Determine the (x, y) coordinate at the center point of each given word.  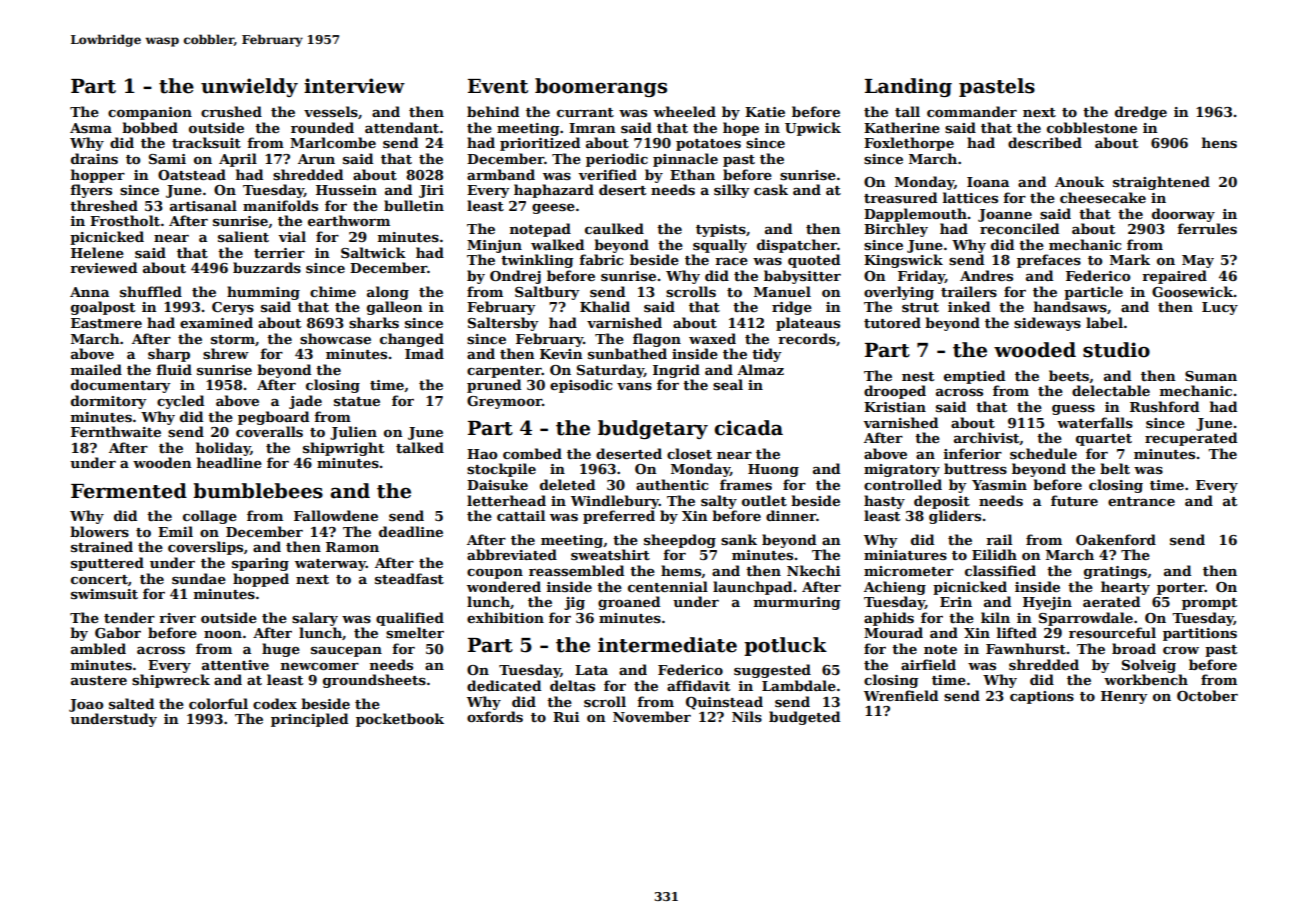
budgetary (653, 429)
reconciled (1019, 228)
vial (292, 236)
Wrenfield (901, 695)
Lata (591, 670)
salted (131, 703)
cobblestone (1092, 127)
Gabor (118, 632)
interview (354, 86)
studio (1116, 350)
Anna (89, 292)
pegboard (273, 418)
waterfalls (1095, 422)
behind (493, 111)
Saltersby (503, 324)
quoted (814, 261)
